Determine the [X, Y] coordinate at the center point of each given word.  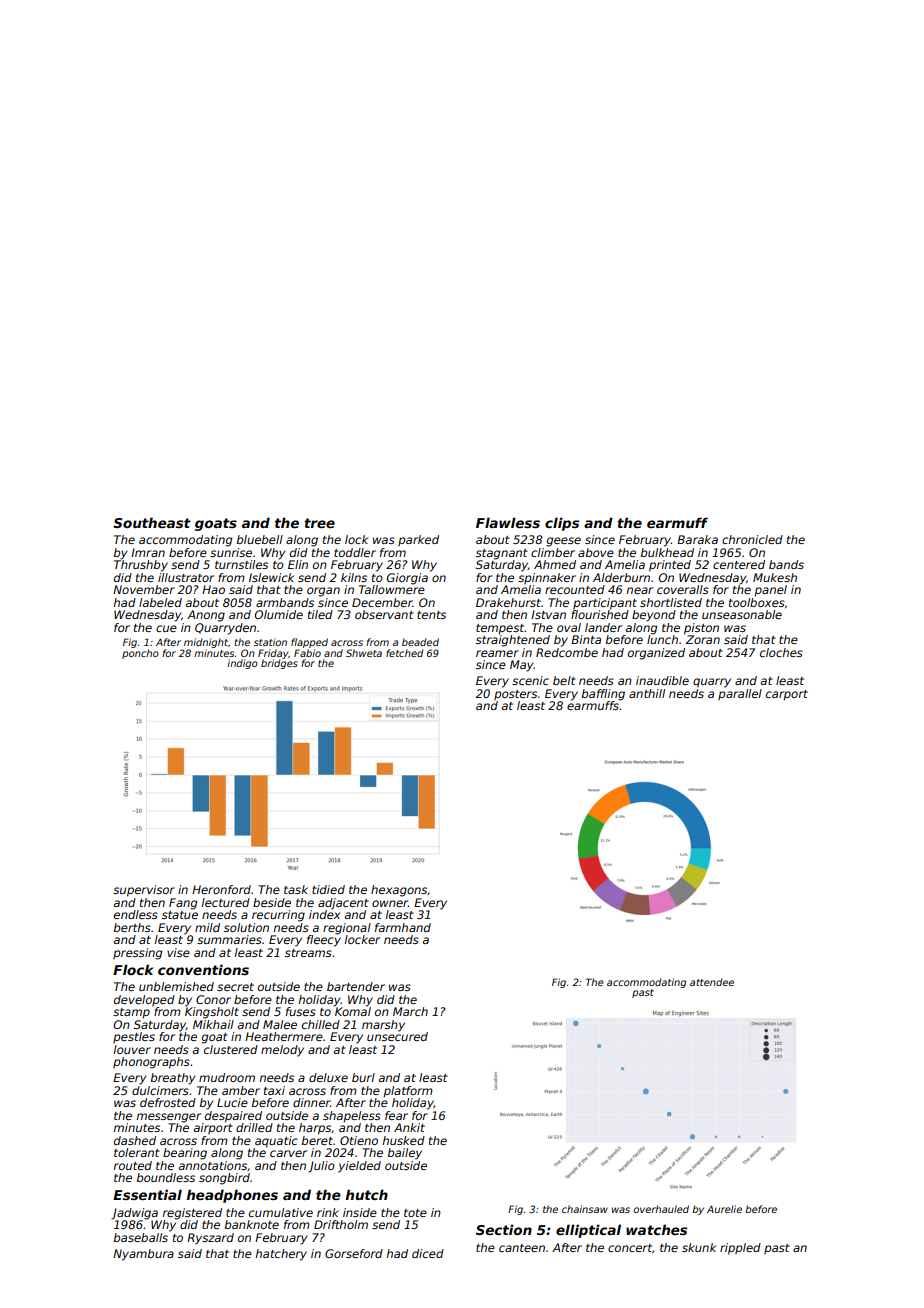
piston [701, 629]
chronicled [752, 539]
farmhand [403, 927]
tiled [320, 614]
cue [166, 628]
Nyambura [143, 1255]
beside [272, 902]
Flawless [508, 522]
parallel [740, 695]
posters [515, 695]
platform [408, 1092]
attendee [712, 982]
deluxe [328, 1077]
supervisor [144, 891]
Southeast [152, 522]
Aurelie [724, 1209]
